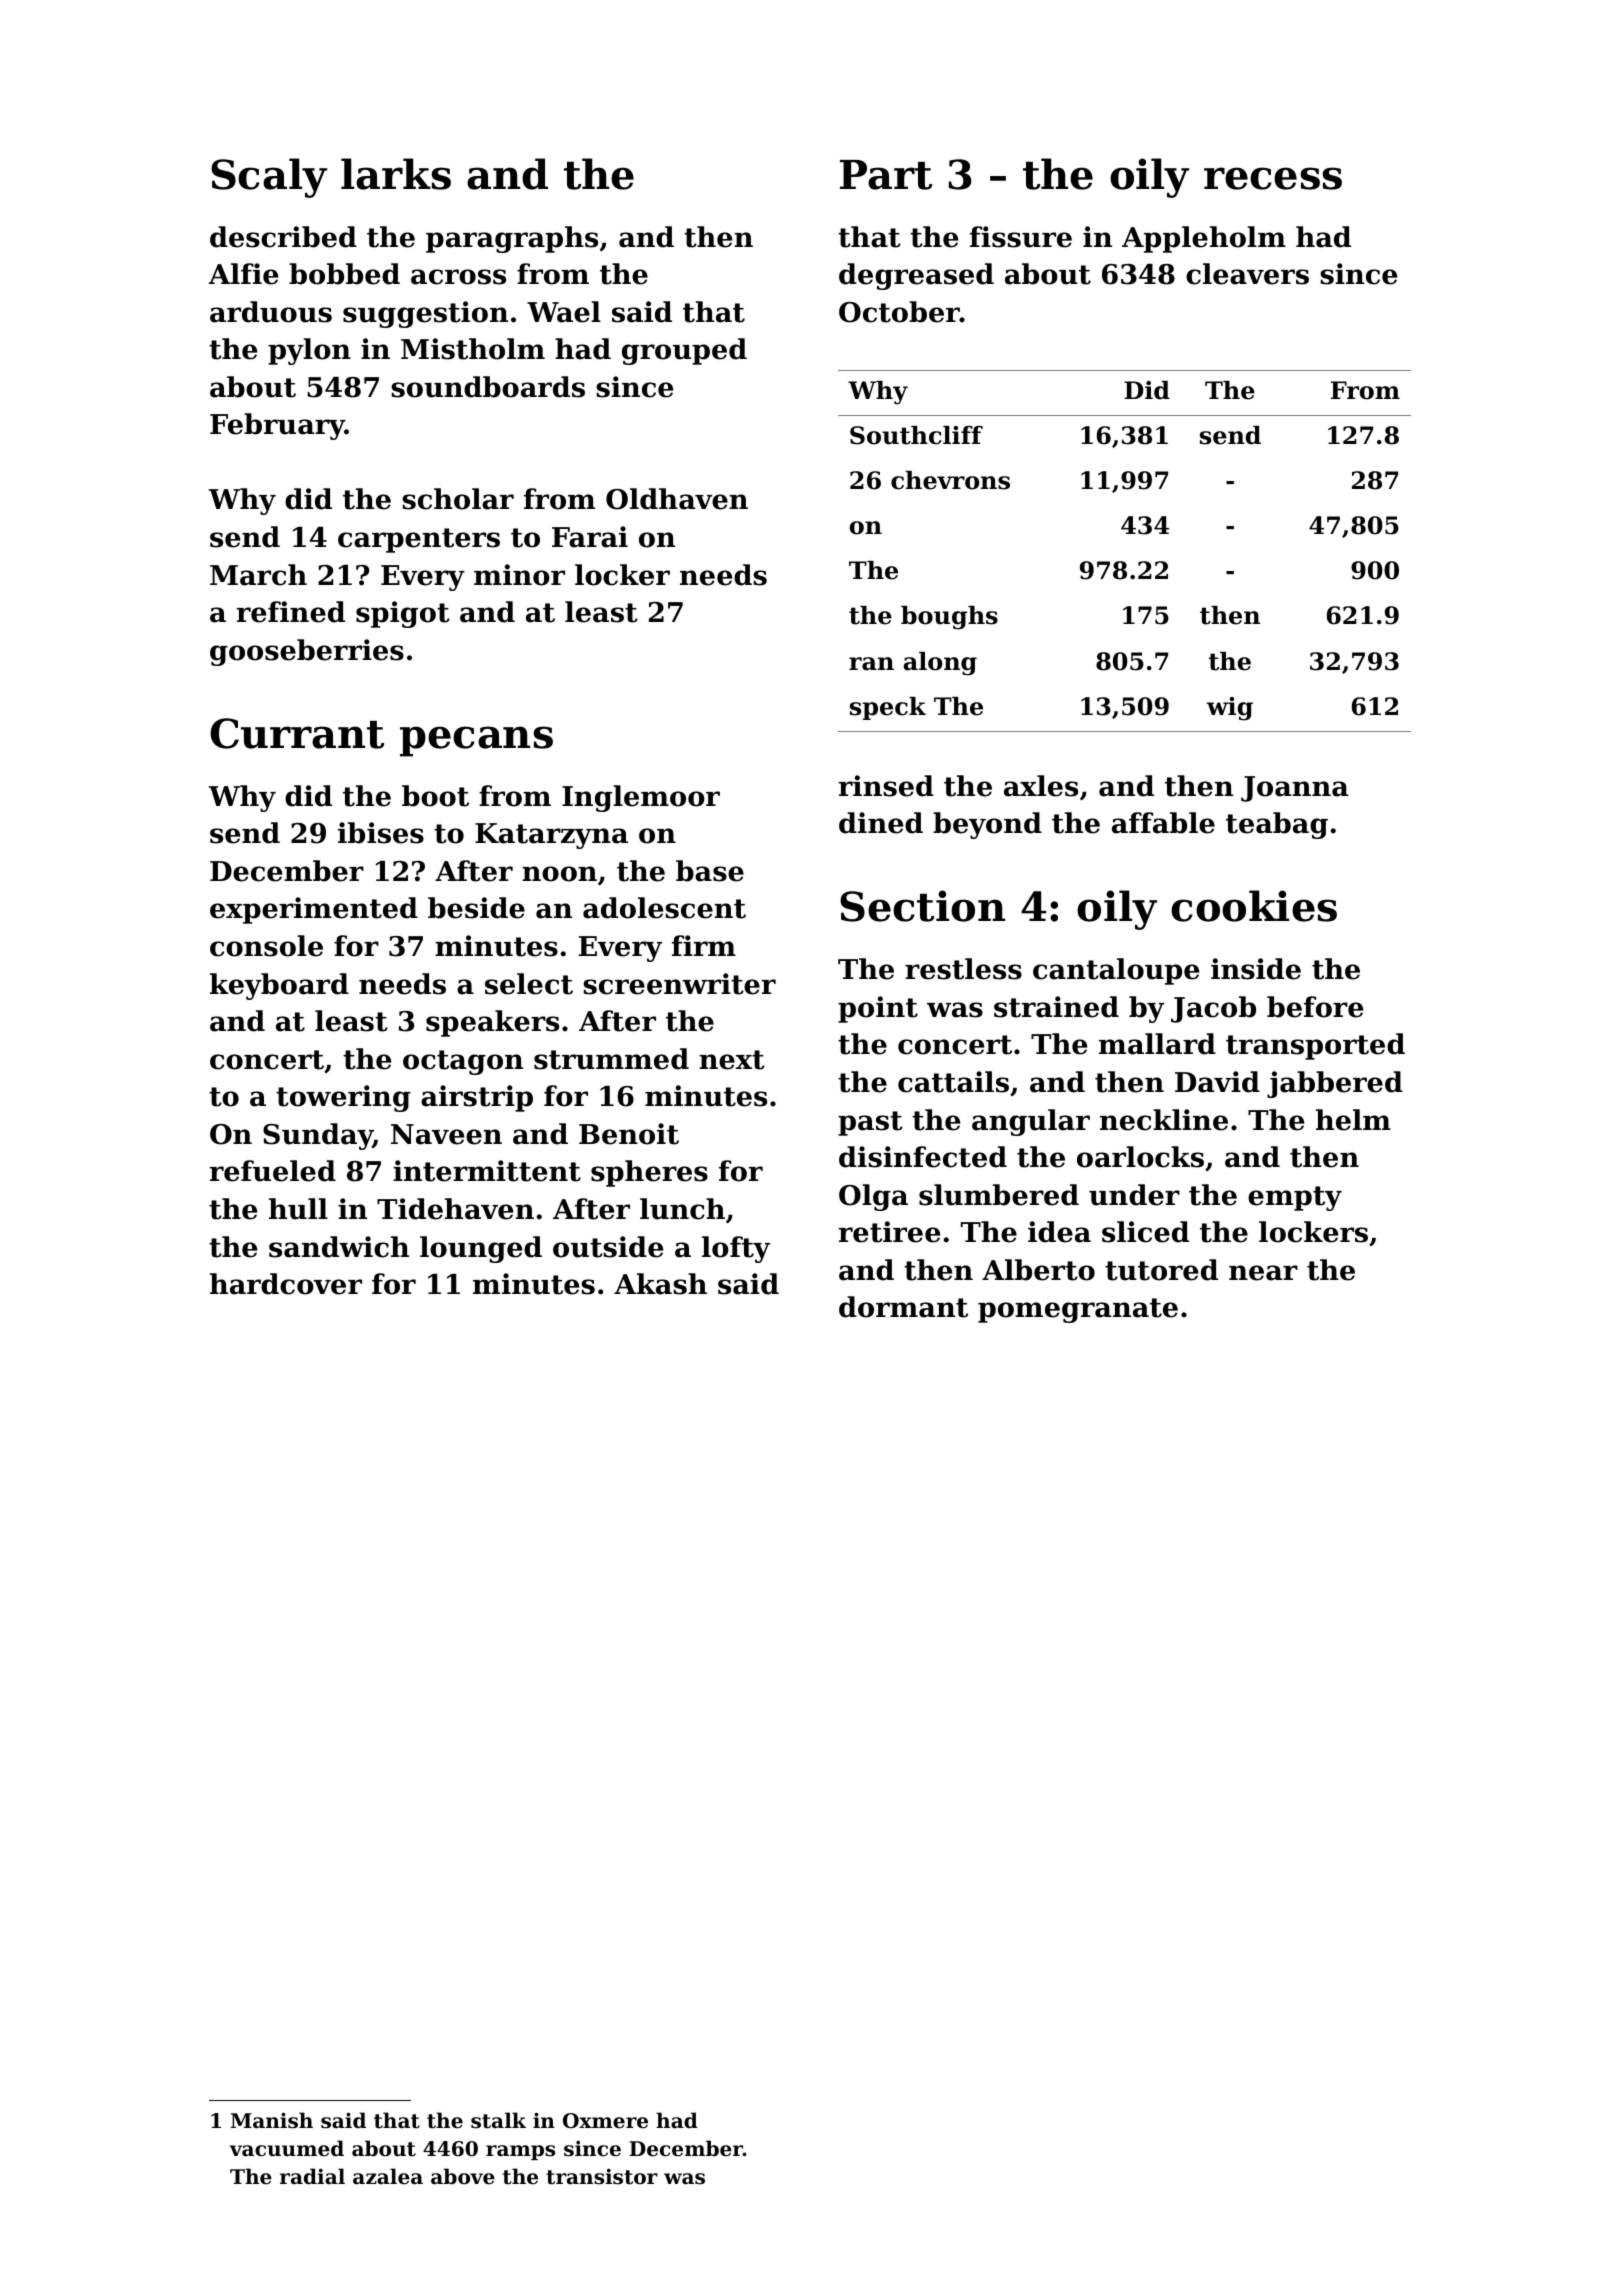 This screenshot has height=2292, width=1620. What do you see at coordinates (677, 499) in the screenshot?
I see `Oldhaven` at bounding box center [677, 499].
